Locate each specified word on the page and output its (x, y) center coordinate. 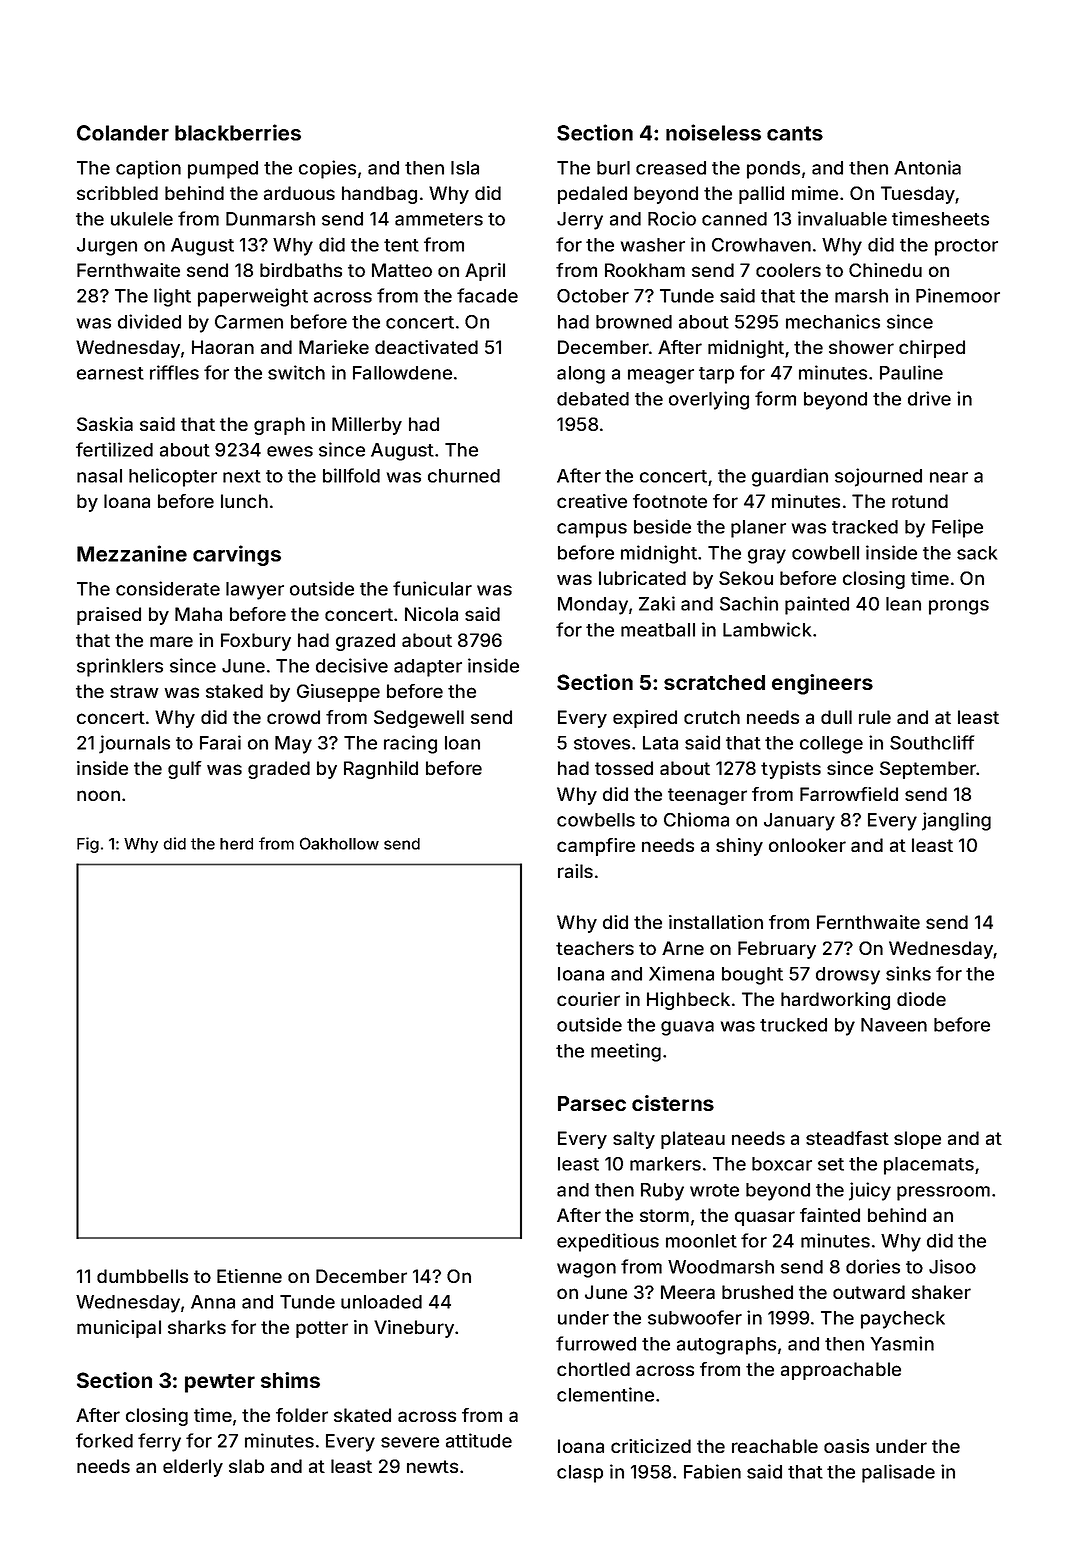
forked (104, 1440)
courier (588, 999)
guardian (790, 477)
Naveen (894, 1025)
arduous (299, 193)
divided (149, 321)
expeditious (608, 1242)
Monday (593, 606)
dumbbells (142, 1276)
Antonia (927, 167)
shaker (941, 1292)
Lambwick (767, 629)
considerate (168, 588)
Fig (88, 845)
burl (613, 168)
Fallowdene (402, 373)
